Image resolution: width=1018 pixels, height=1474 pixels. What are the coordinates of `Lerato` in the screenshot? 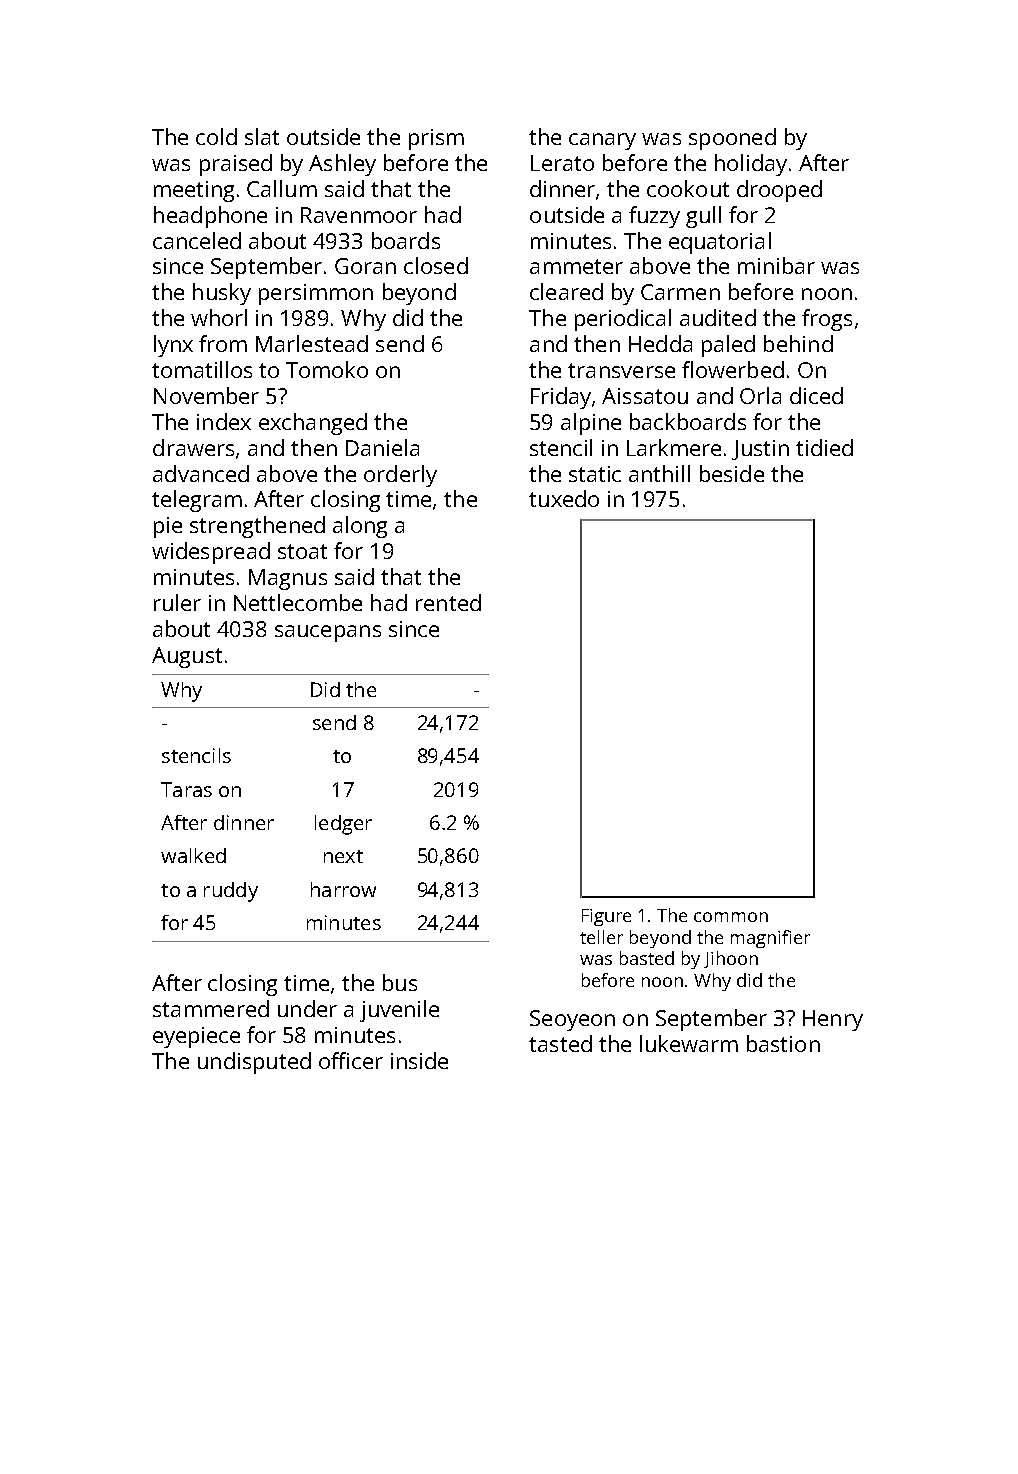 It's located at (562, 163).
